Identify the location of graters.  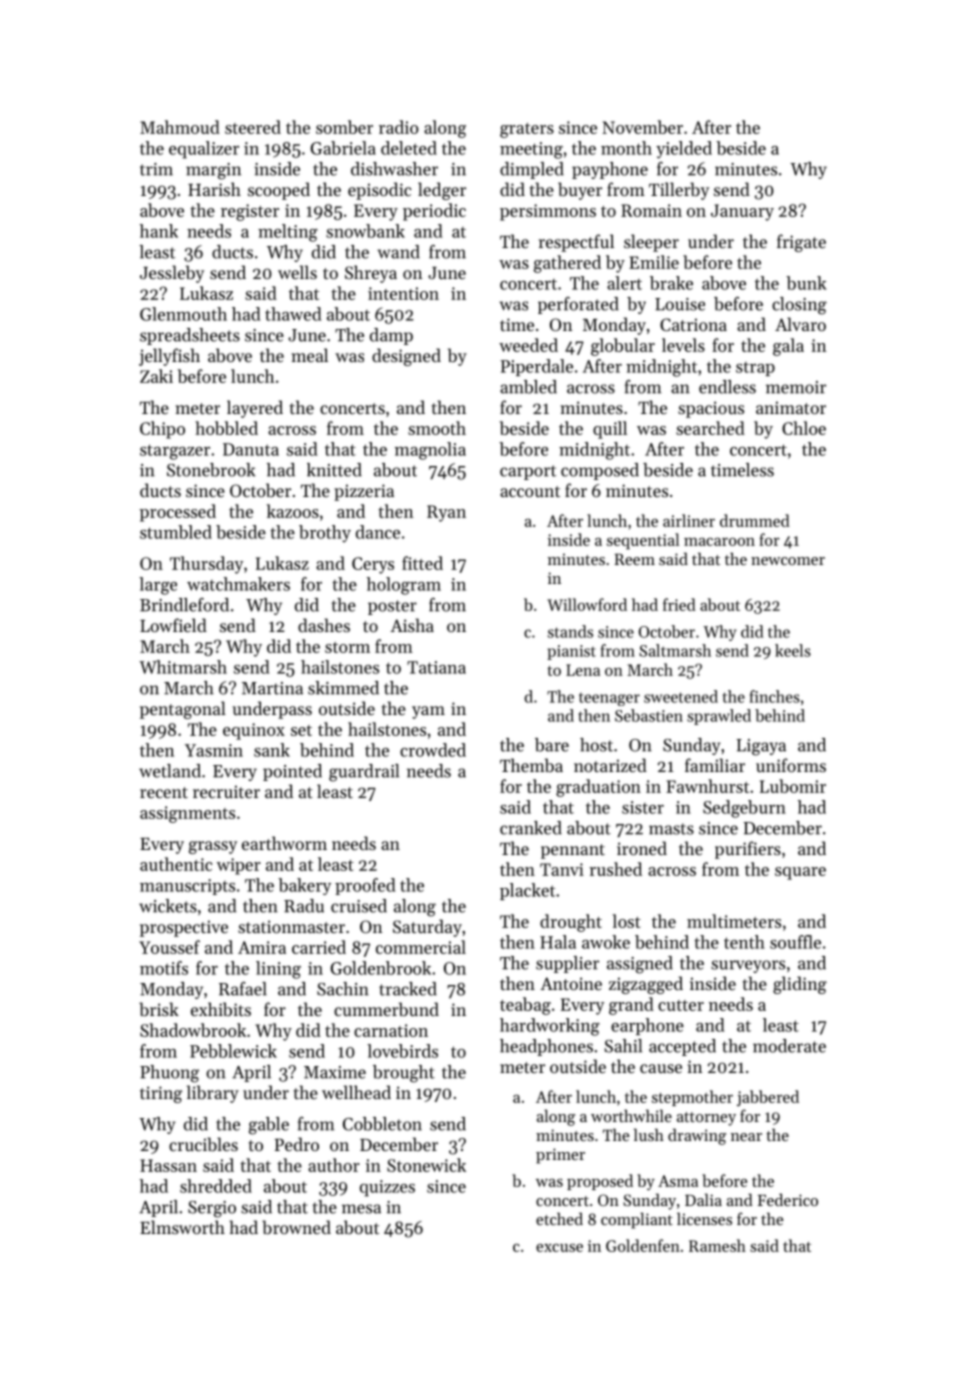
(527, 130).
